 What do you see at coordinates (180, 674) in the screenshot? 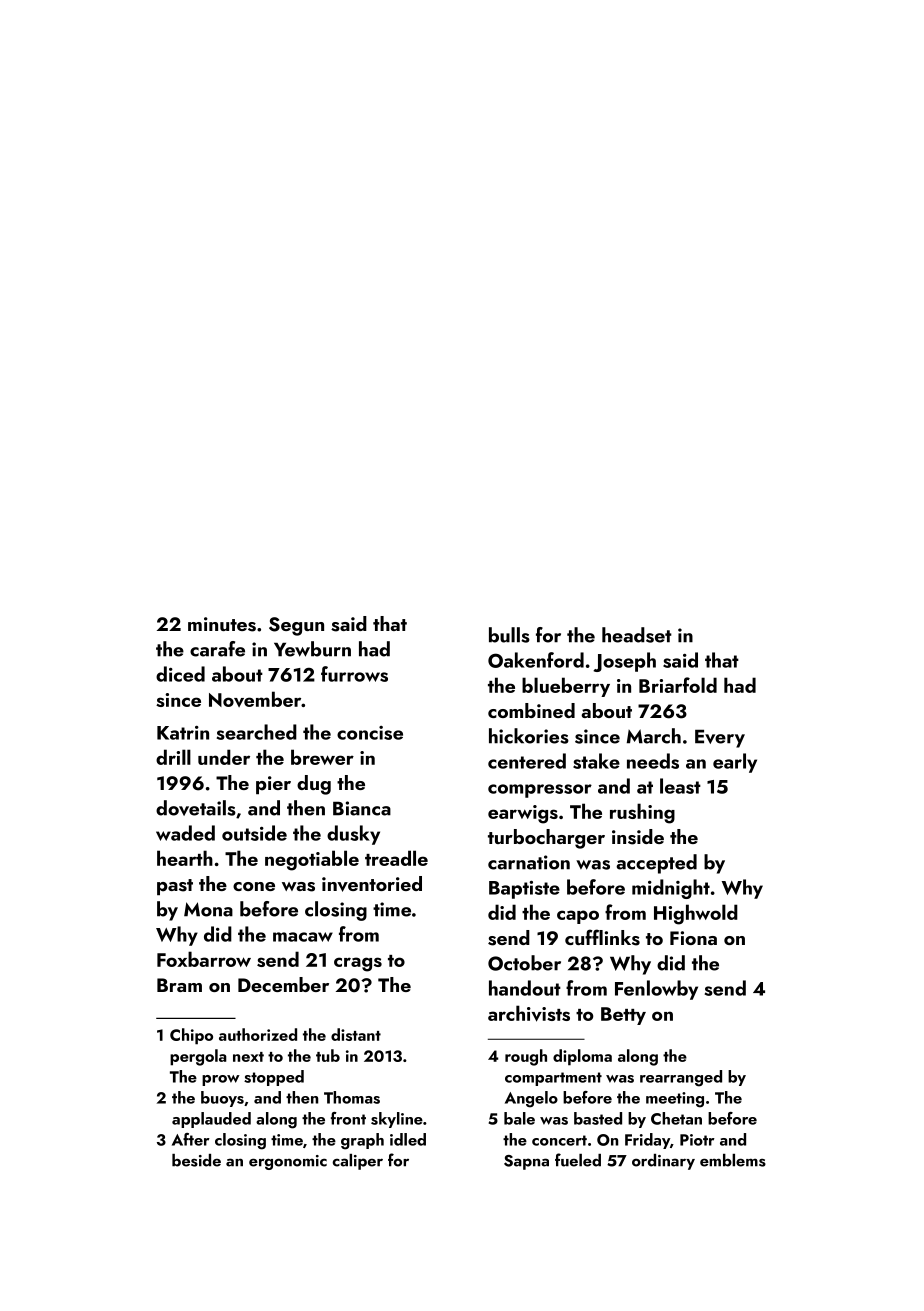
I see `diced` at bounding box center [180, 674].
